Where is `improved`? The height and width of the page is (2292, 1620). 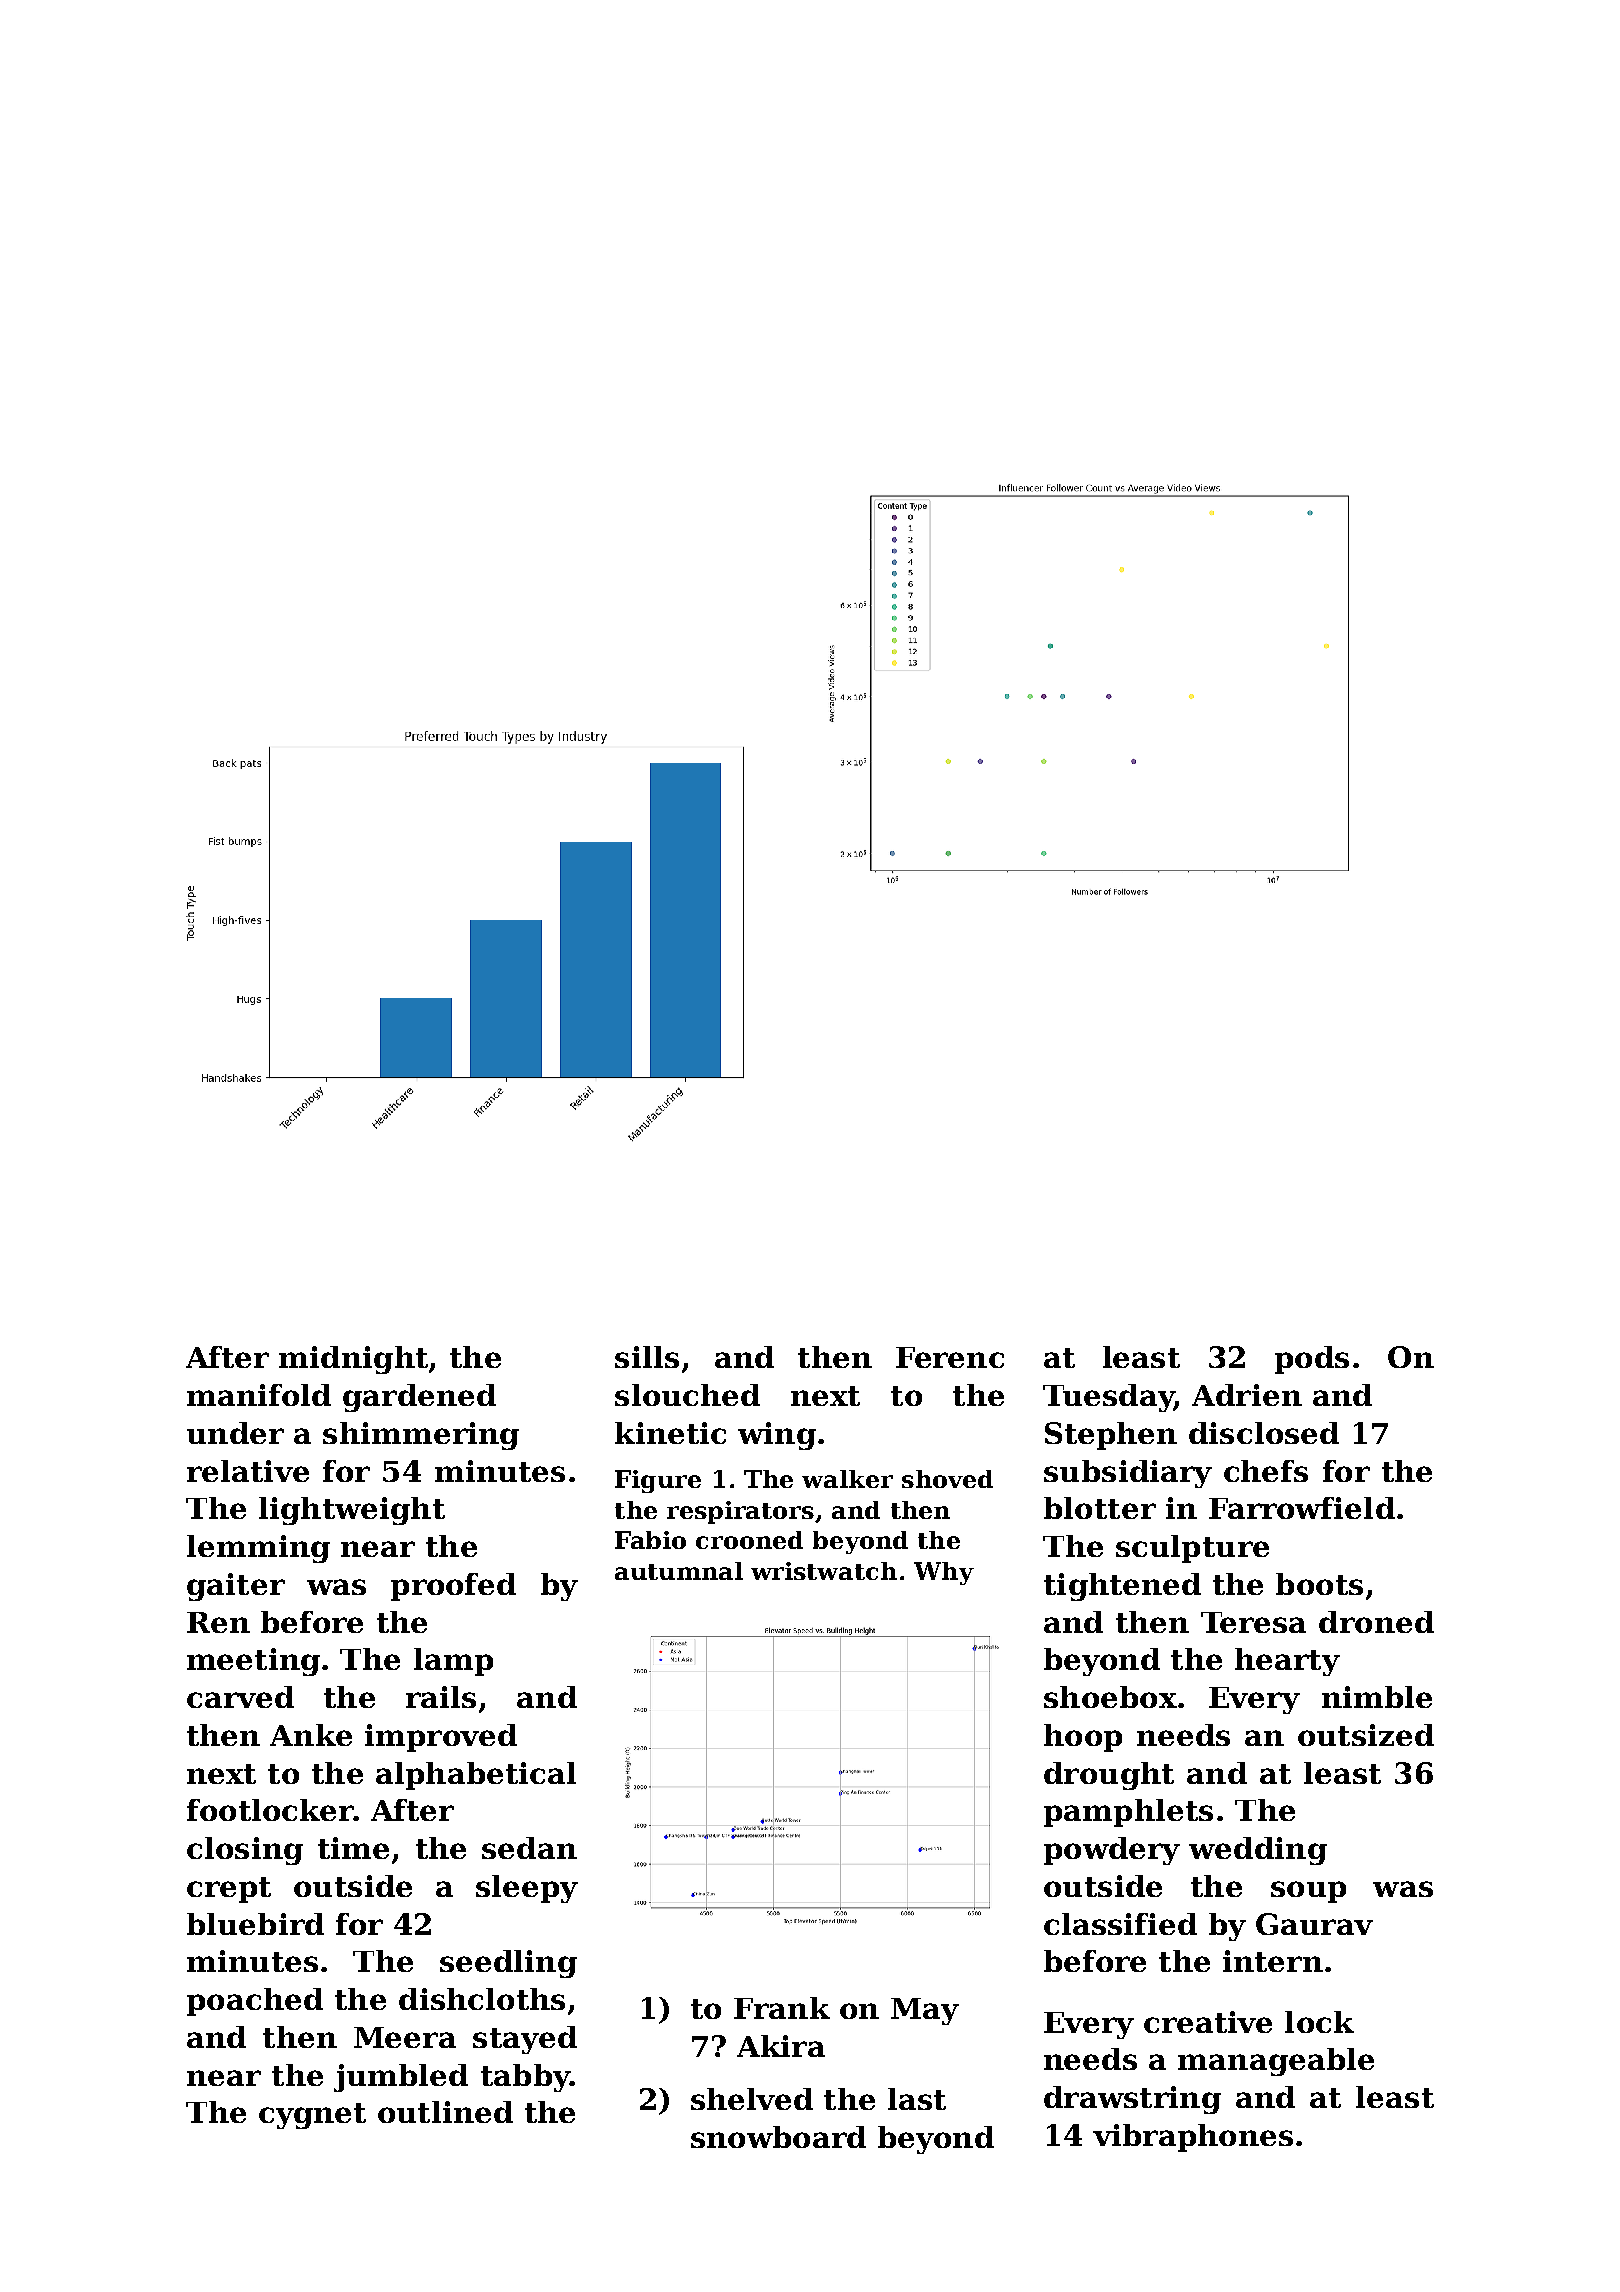
improved is located at coordinates (441, 1738).
